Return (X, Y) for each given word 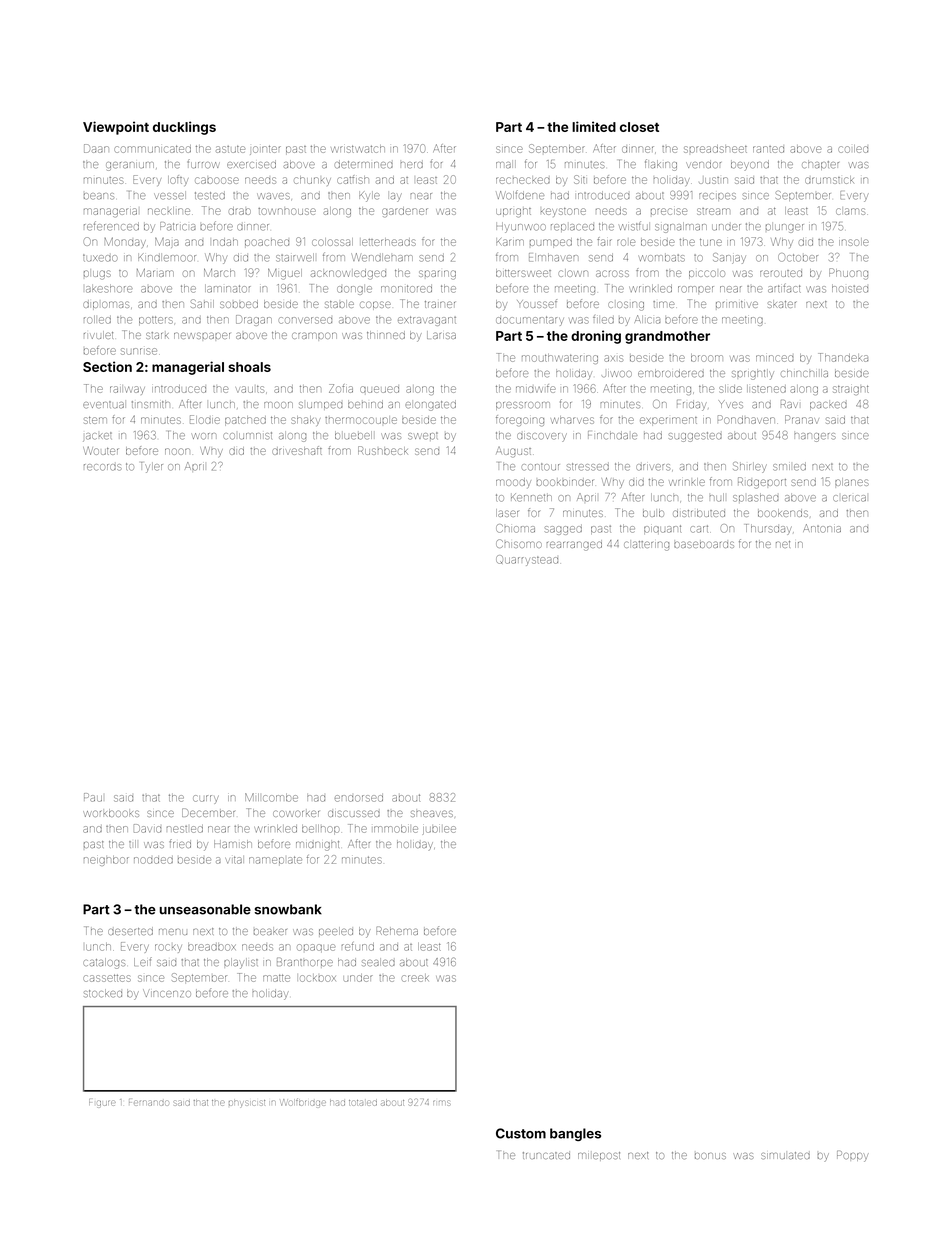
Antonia (822, 528)
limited (594, 126)
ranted (768, 149)
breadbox (212, 947)
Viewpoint (116, 128)
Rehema (397, 930)
